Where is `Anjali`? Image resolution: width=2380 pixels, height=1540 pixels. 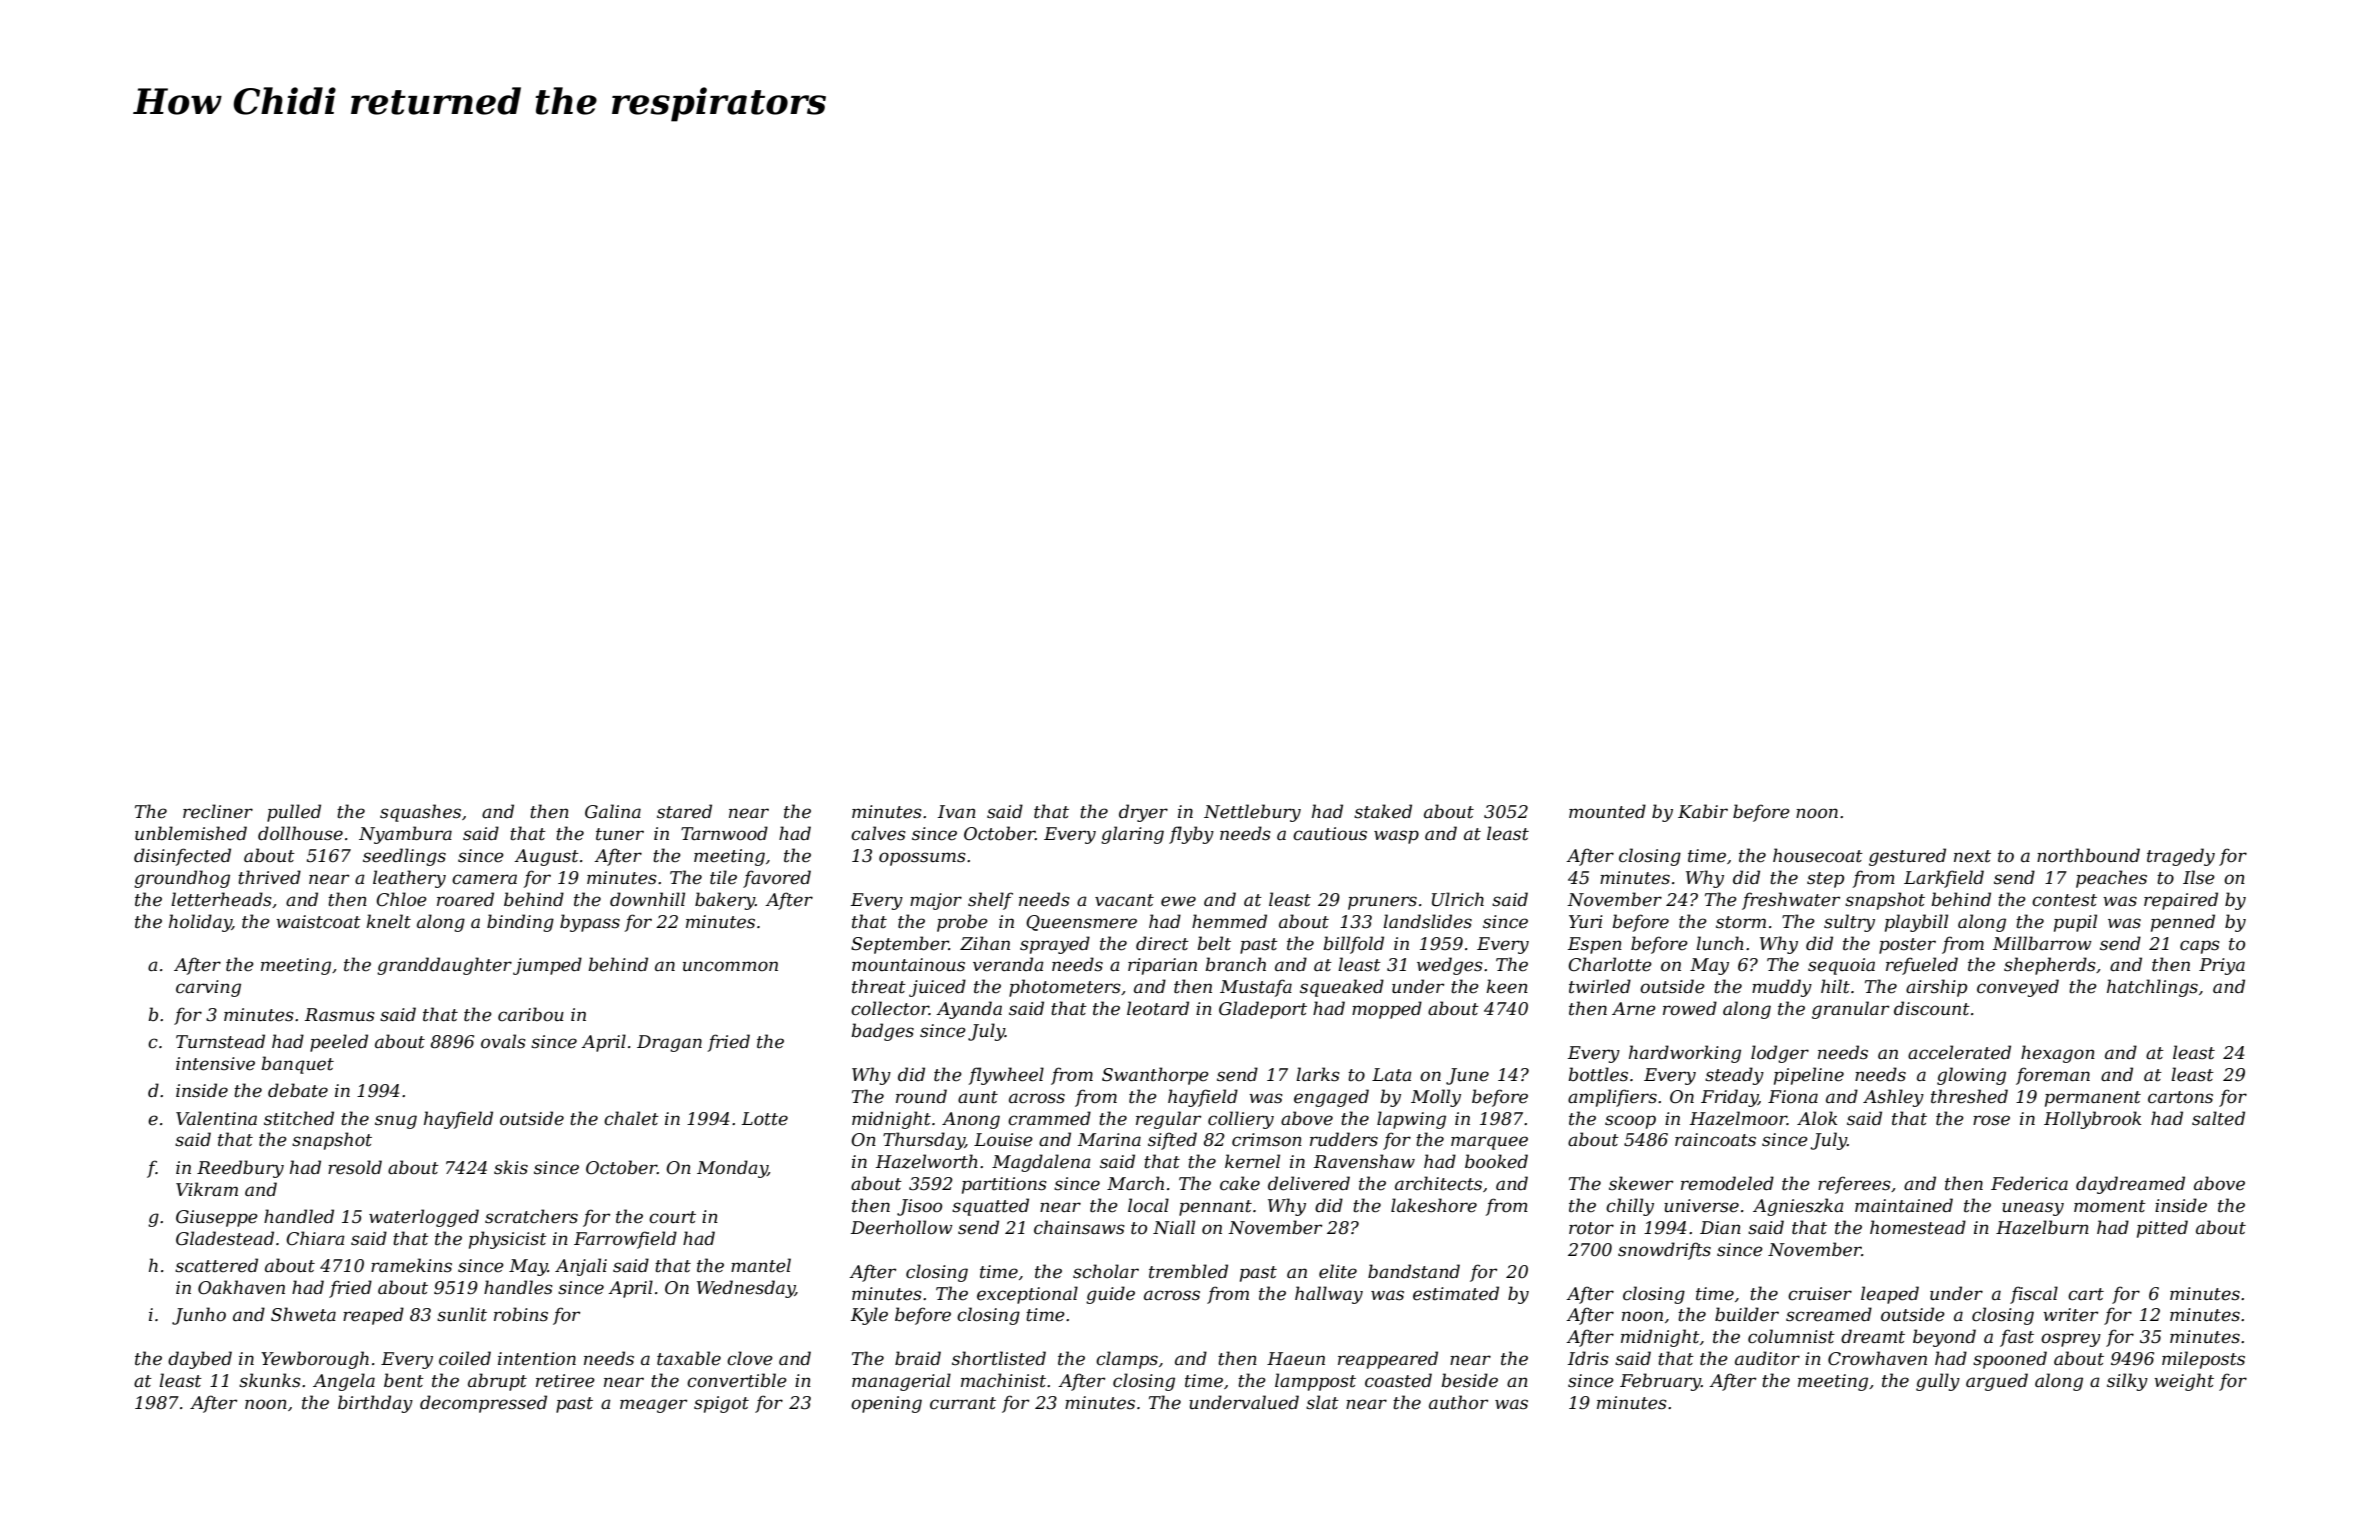 Anjali is located at coordinates (581, 1267).
